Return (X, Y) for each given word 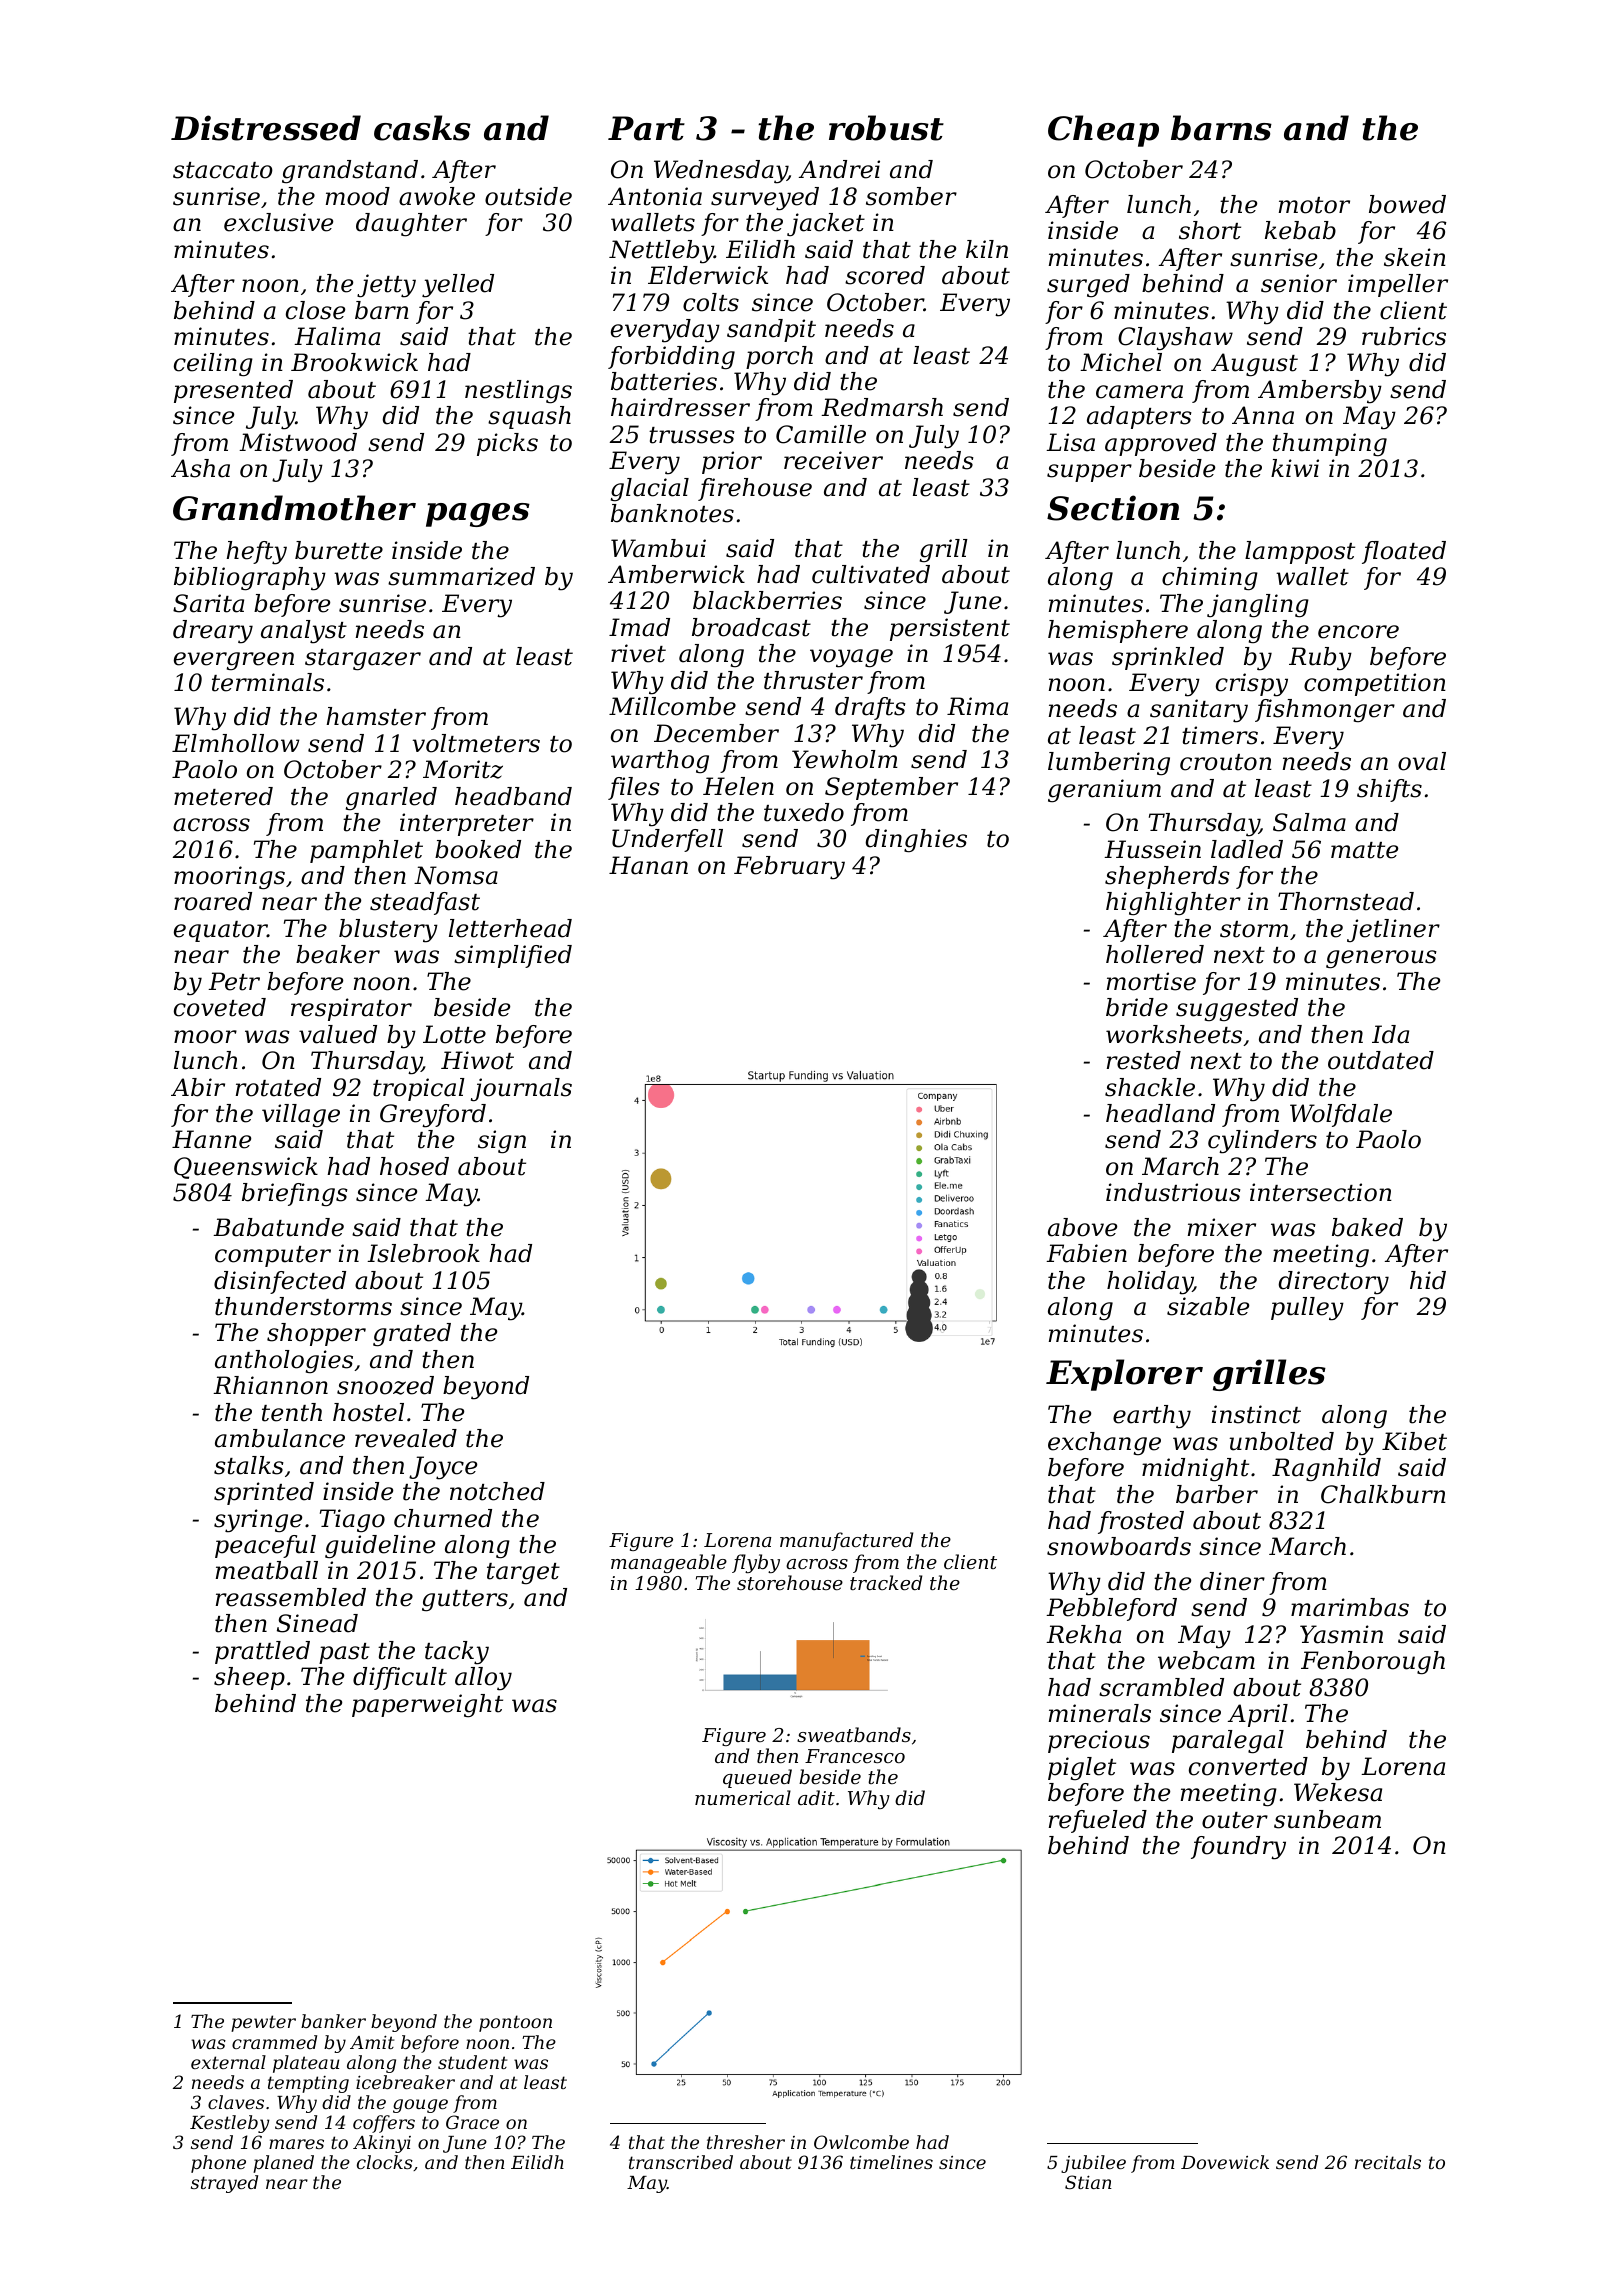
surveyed (765, 199)
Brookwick (354, 362)
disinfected (280, 1282)
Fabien (1086, 1253)
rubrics (1404, 336)
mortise (1151, 981)
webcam (1206, 1660)
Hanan (648, 865)
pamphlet (366, 851)
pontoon (515, 2023)
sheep (249, 1678)
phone (218, 2164)
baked (1367, 1227)
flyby (756, 1563)
